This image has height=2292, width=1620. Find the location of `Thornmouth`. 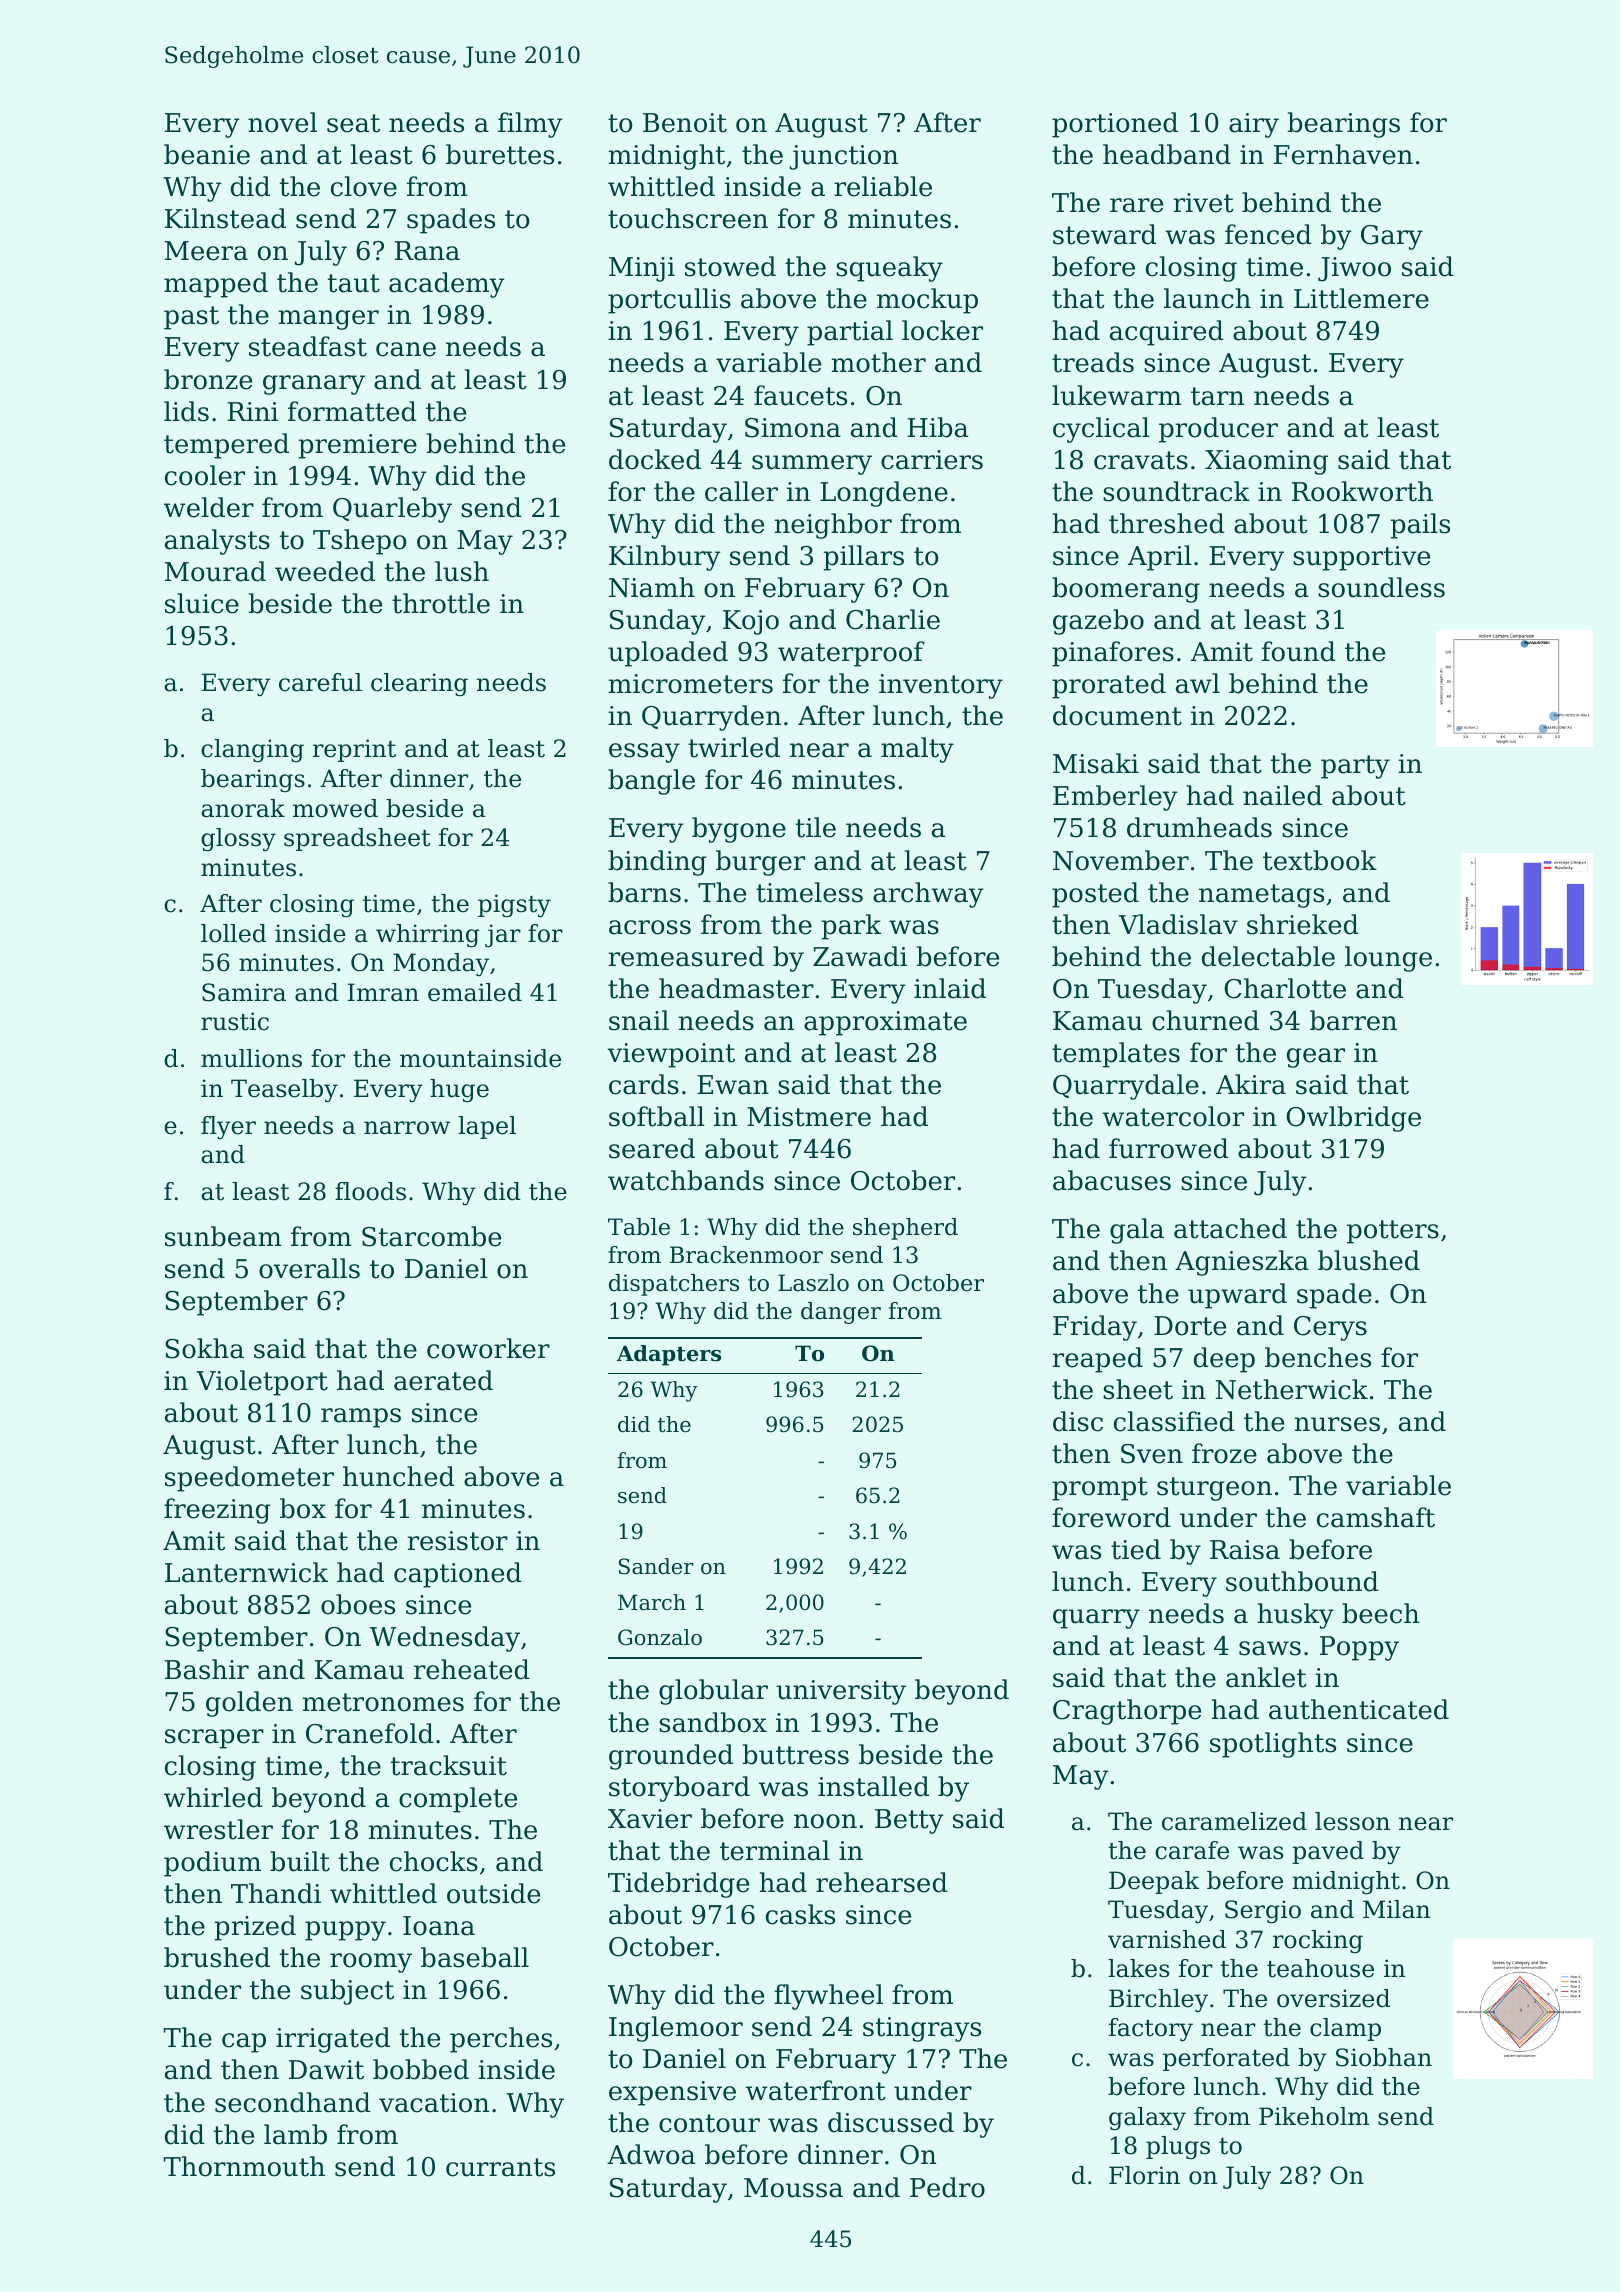

Thornmouth is located at coordinates (244, 2166).
